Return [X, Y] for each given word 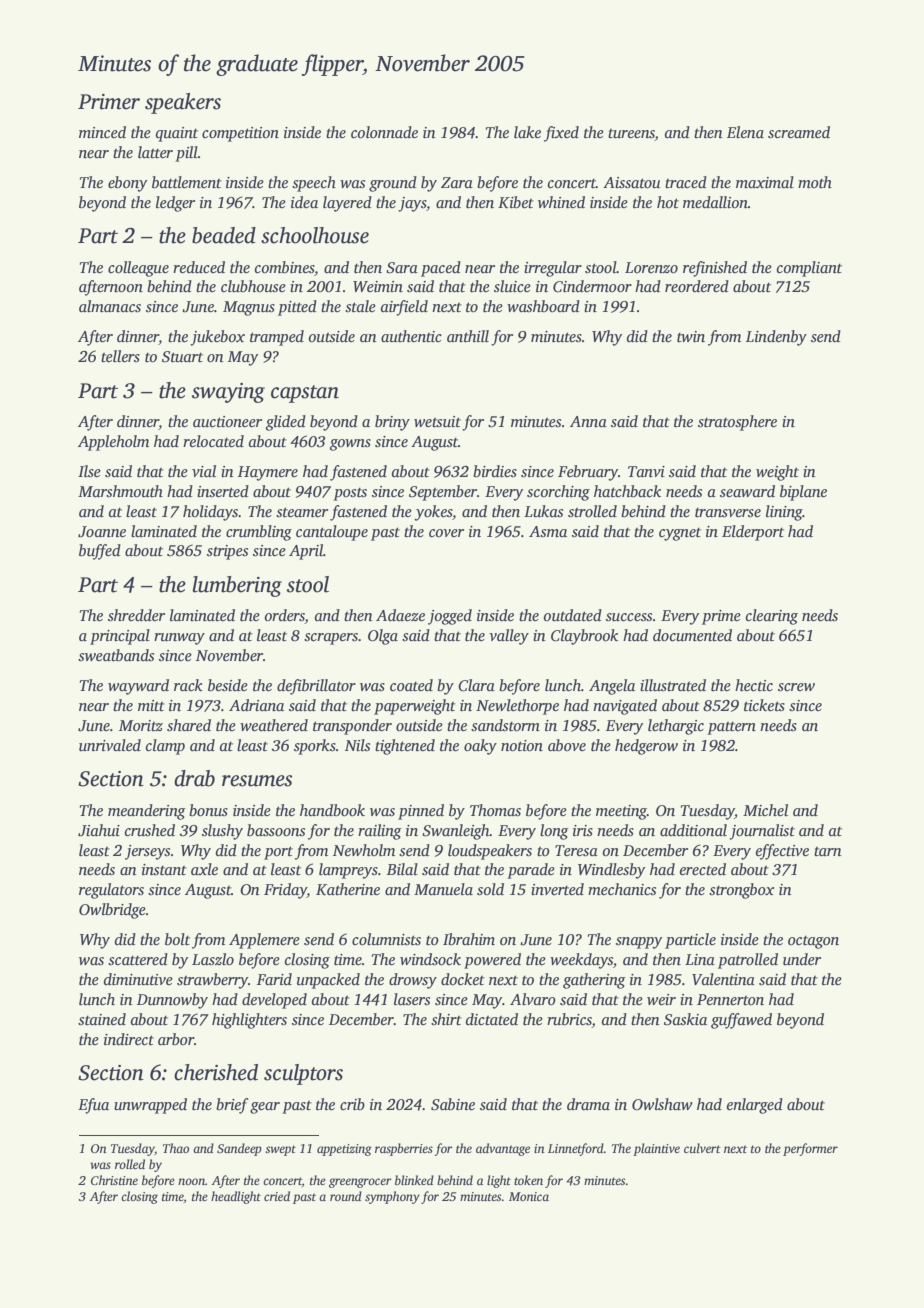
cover [446, 533]
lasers [412, 999]
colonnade [384, 132]
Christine [114, 1180]
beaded [224, 235]
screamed [799, 132]
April [306, 552]
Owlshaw [662, 1104]
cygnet [680, 534]
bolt [177, 939]
